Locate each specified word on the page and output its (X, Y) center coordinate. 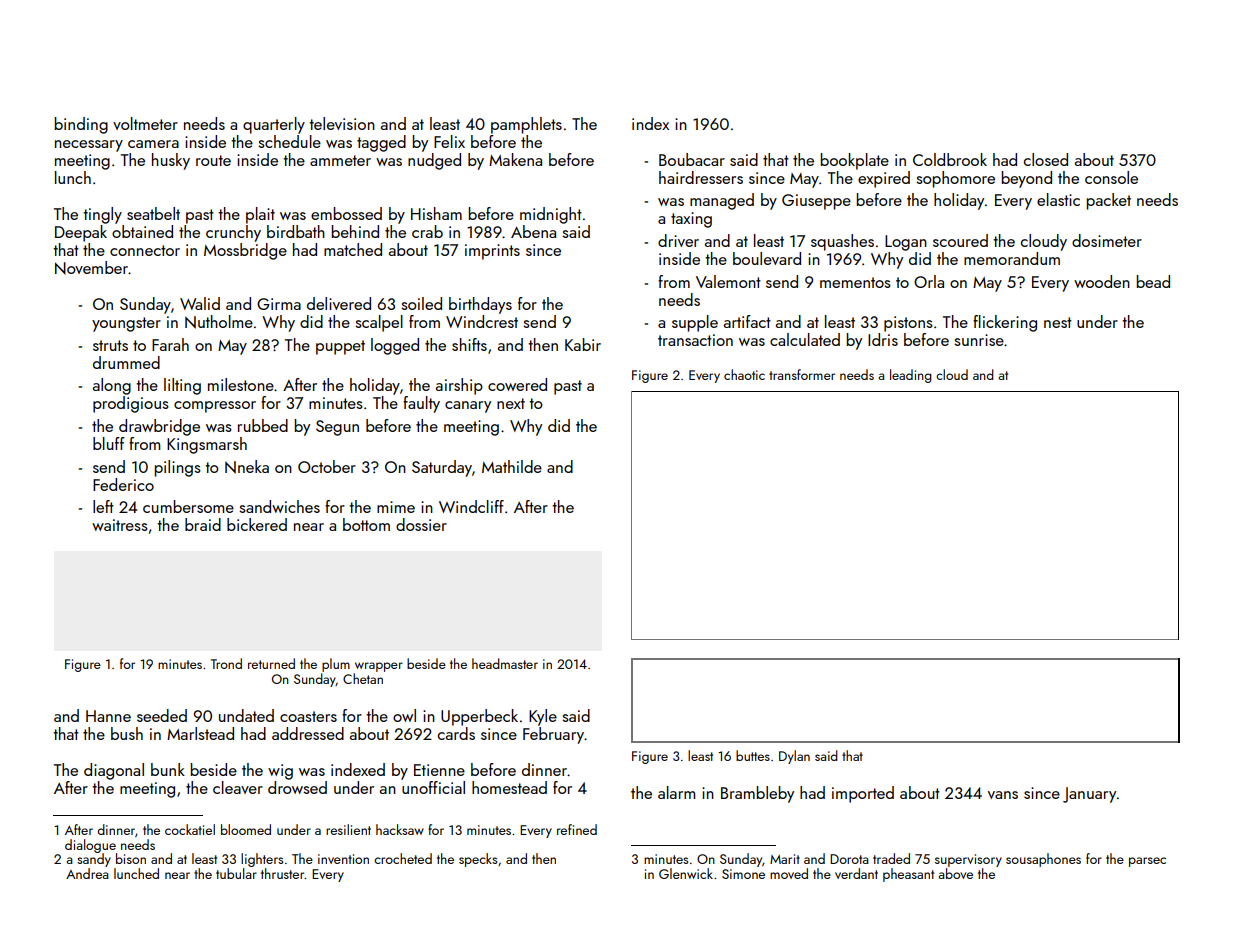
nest (1058, 322)
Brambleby (757, 794)
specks (478, 860)
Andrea (87, 873)
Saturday (442, 468)
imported (863, 794)
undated (246, 715)
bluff (109, 443)
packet (1108, 201)
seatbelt (153, 213)
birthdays (480, 305)
